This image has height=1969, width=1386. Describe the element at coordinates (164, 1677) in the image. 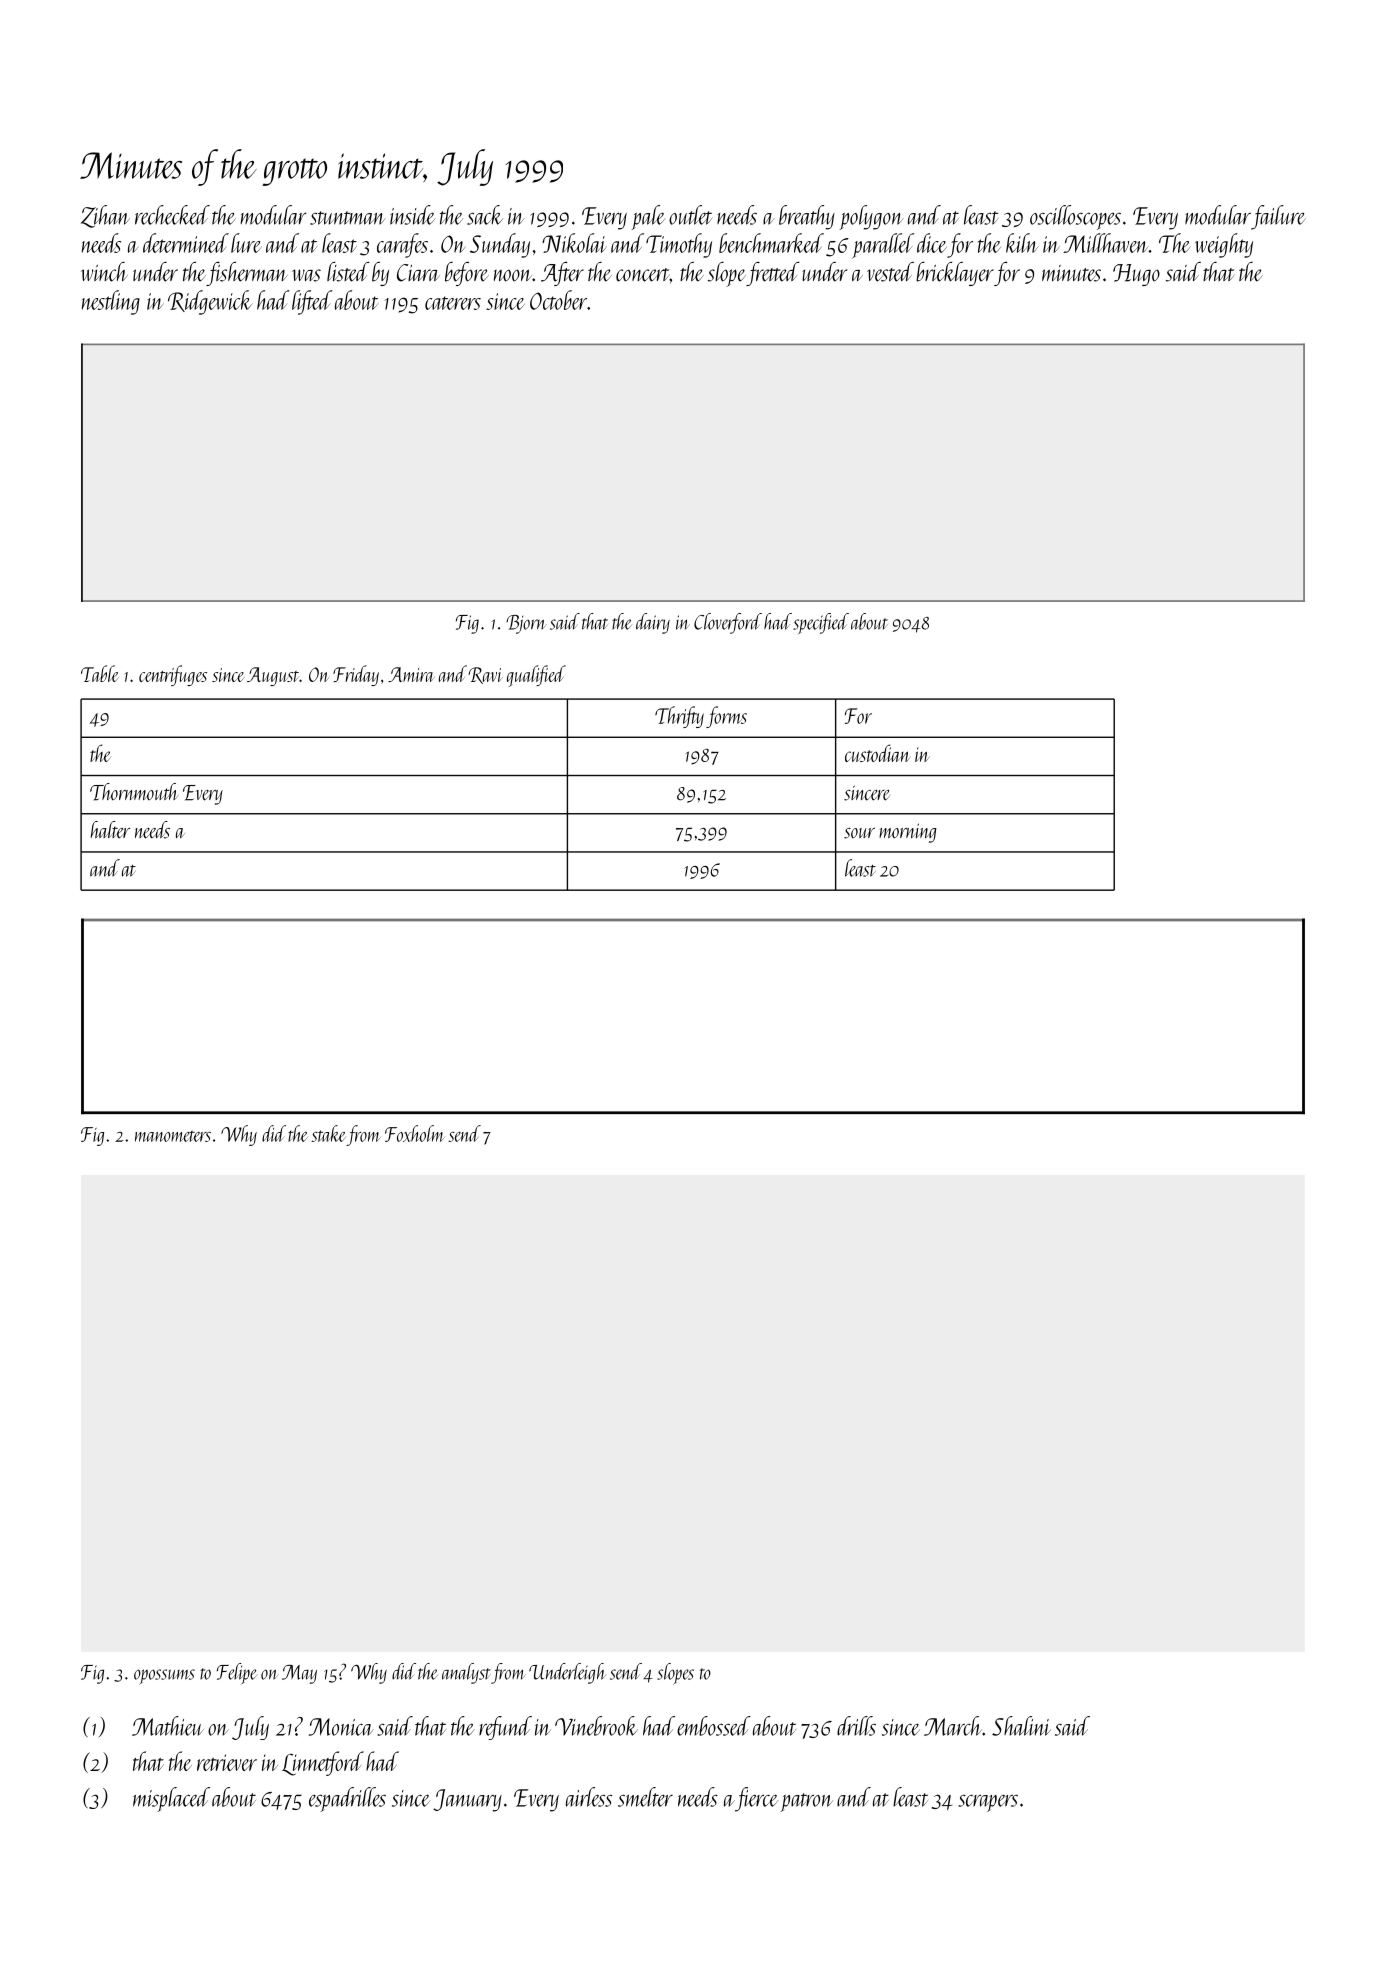

I see `opossums` at that location.
